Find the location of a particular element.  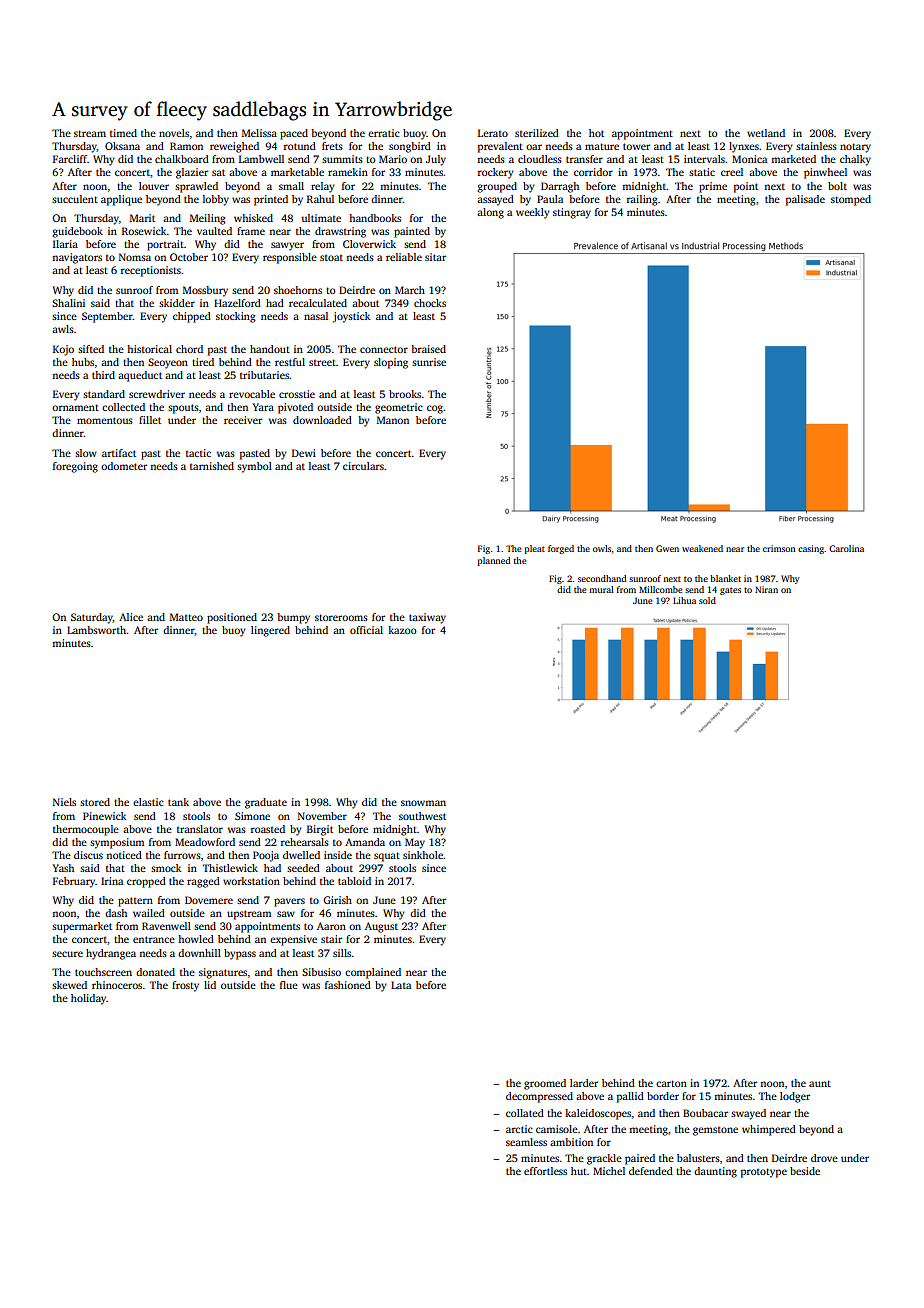

Lambsworth is located at coordinates (96, 630).
